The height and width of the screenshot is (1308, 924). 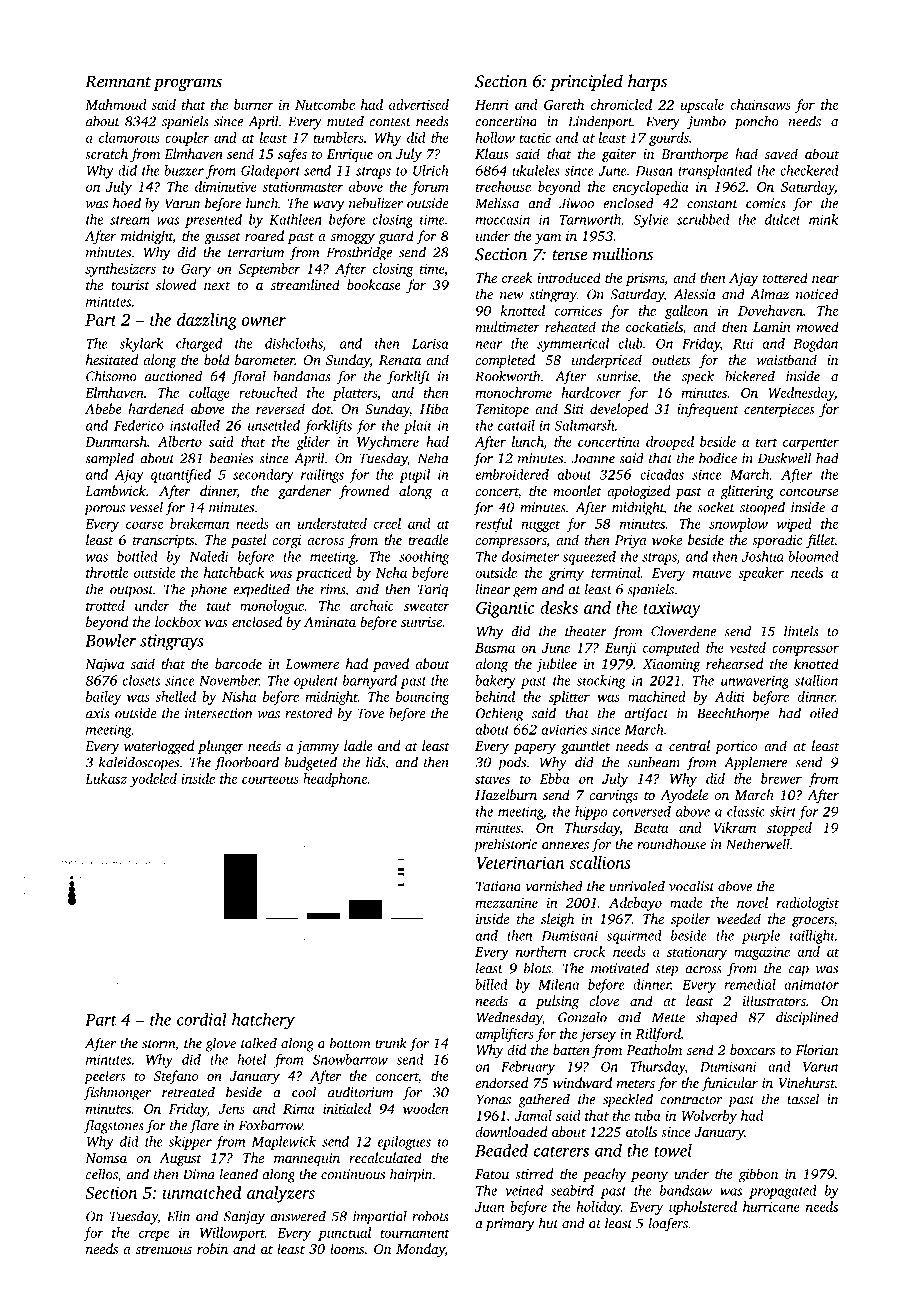 I want to click on new, so click(x=512, y=296).
